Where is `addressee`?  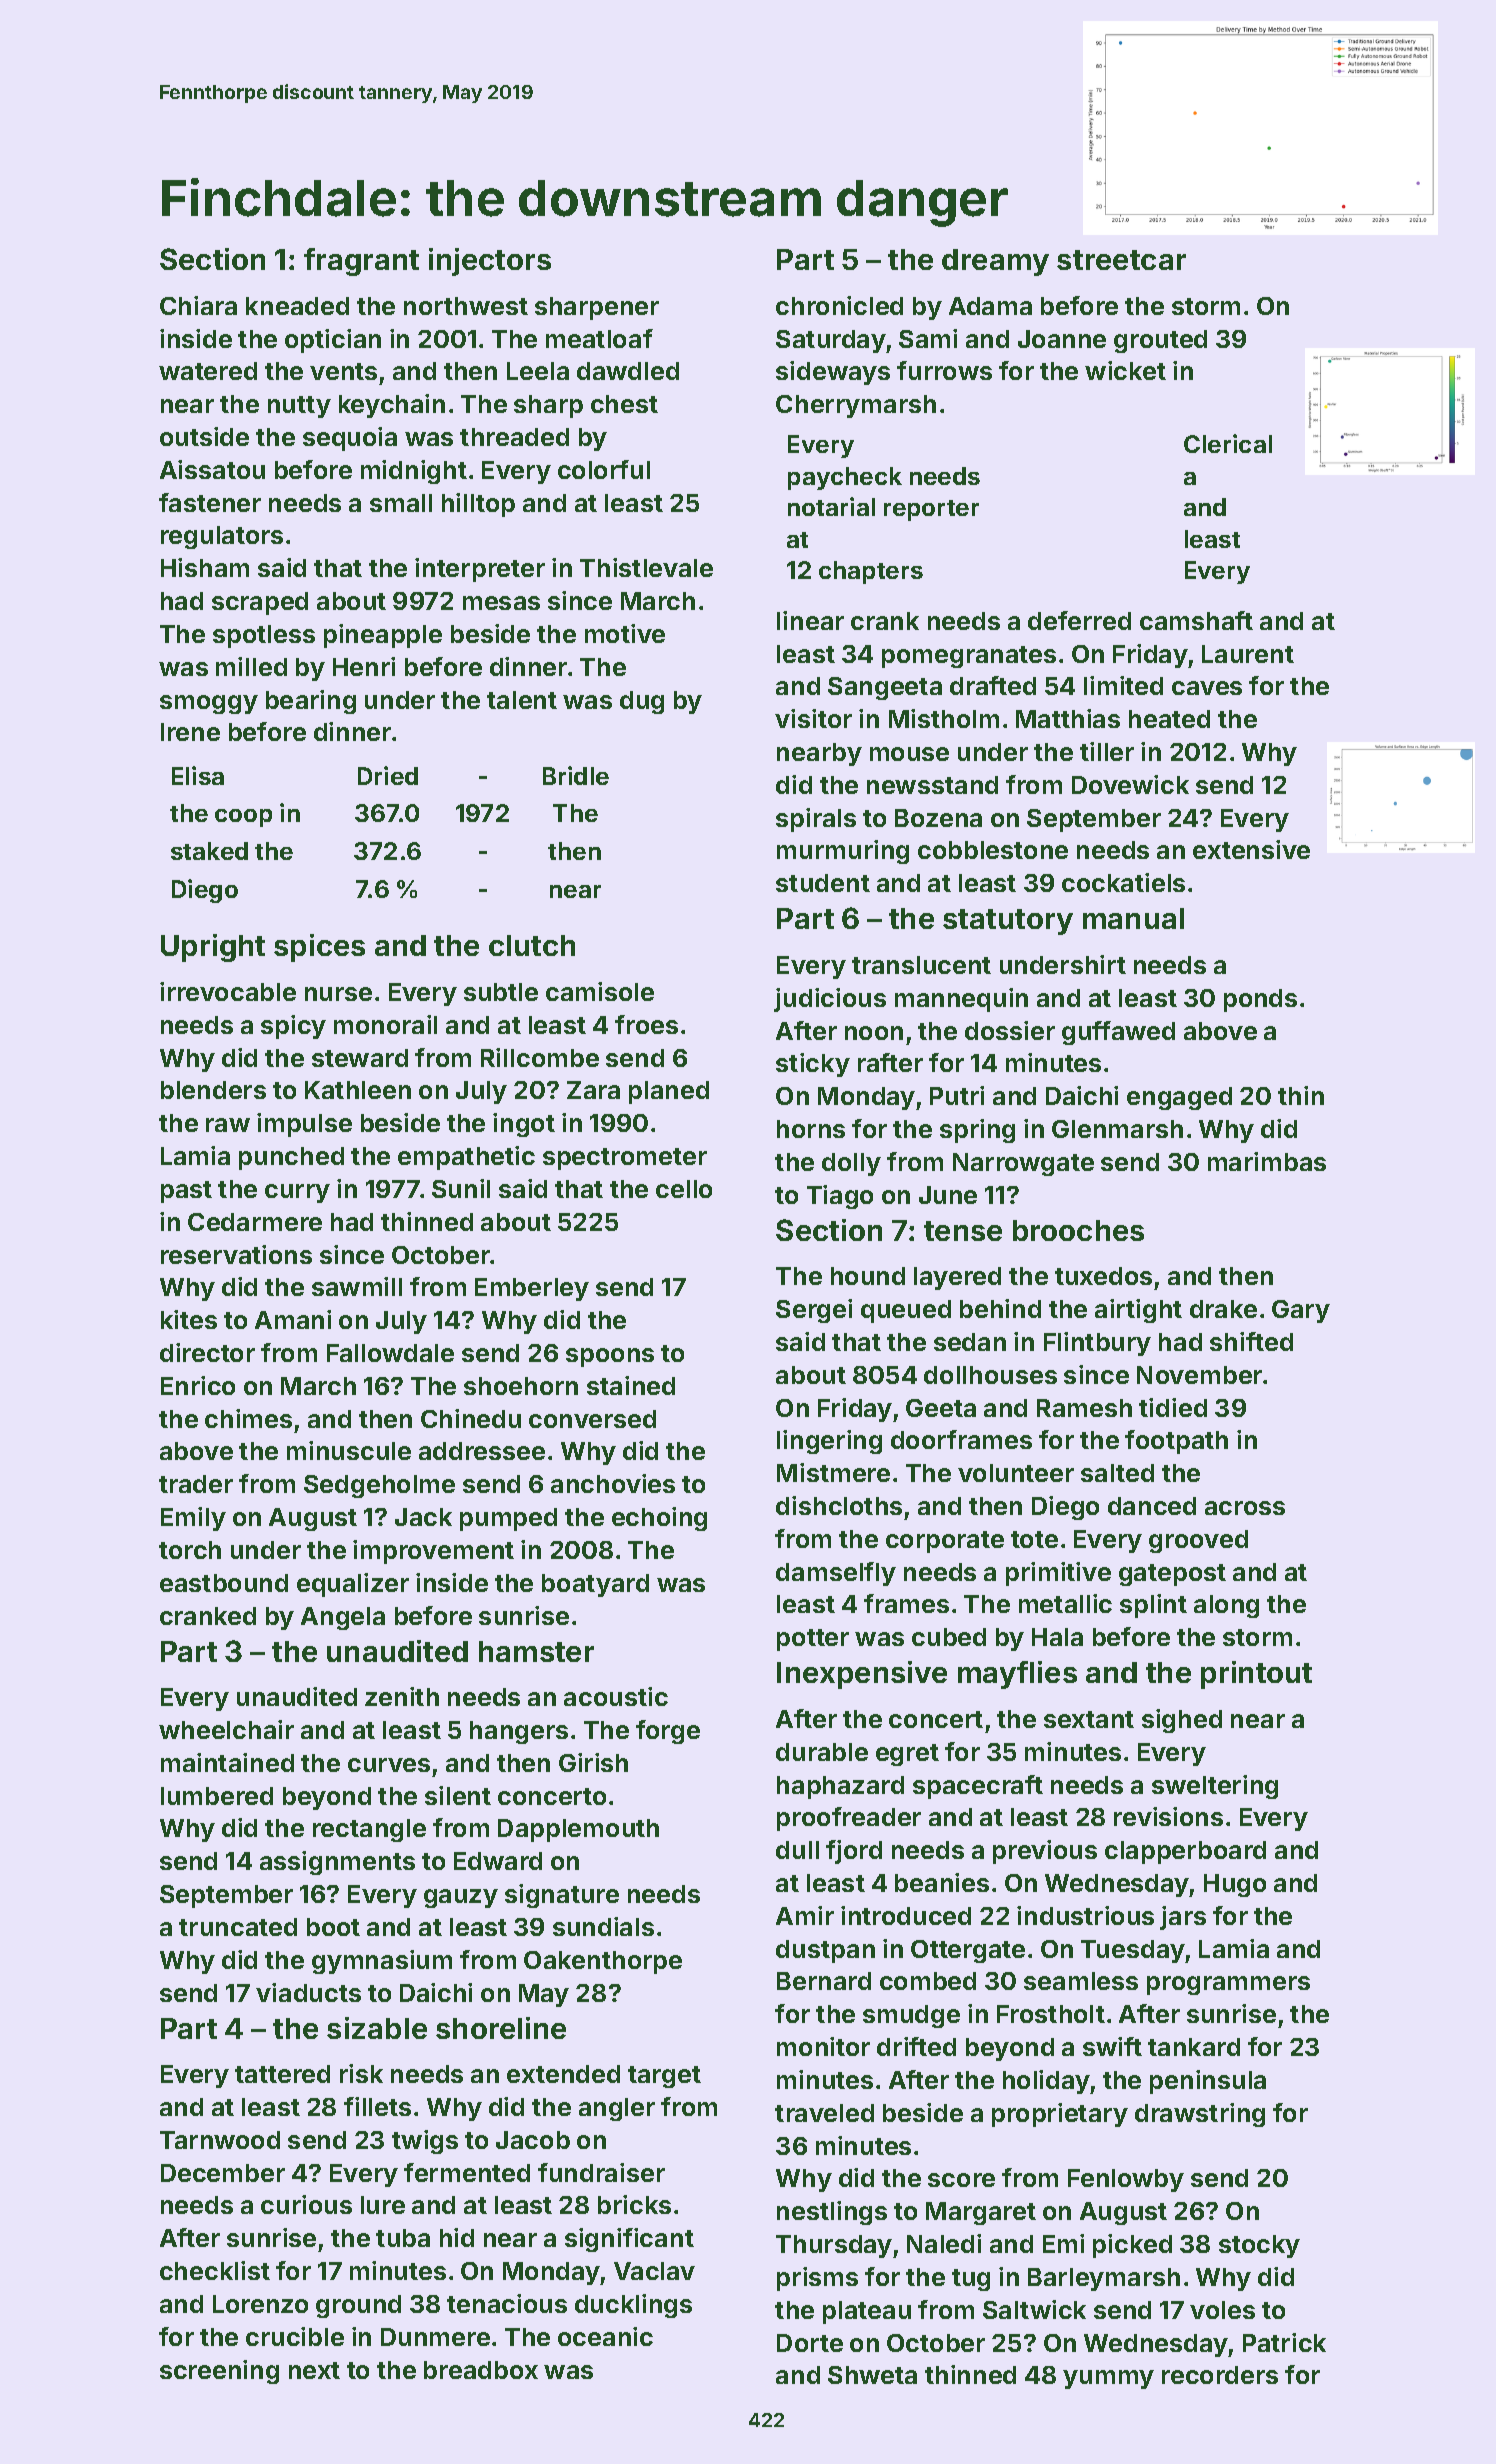 addressee is located at coordinates (482, 1451).
